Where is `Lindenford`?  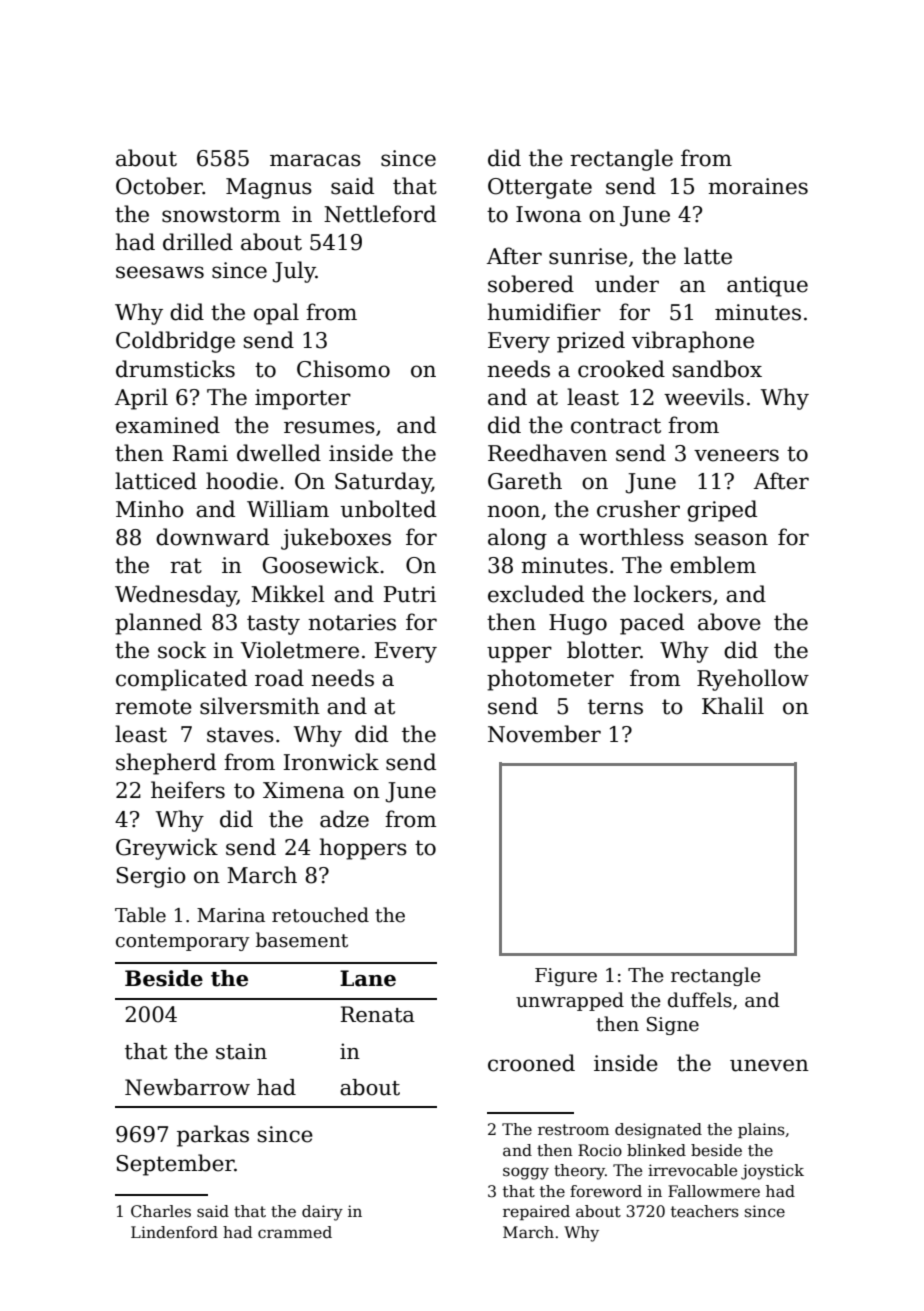 Lindenford is located at coordinates (174, 1232).
